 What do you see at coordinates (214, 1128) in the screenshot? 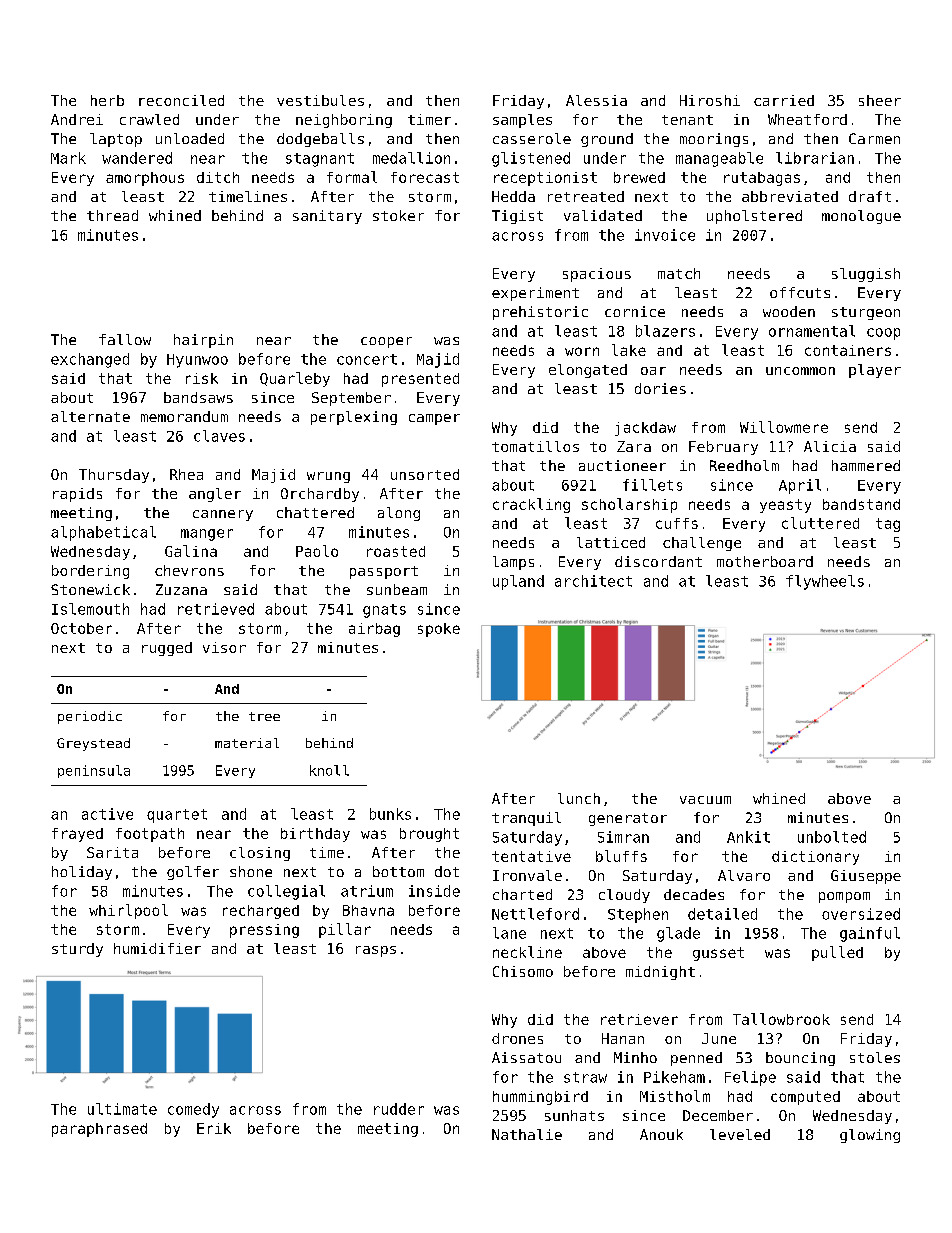
I see `Erik` at bounding box center [214, 1128].
